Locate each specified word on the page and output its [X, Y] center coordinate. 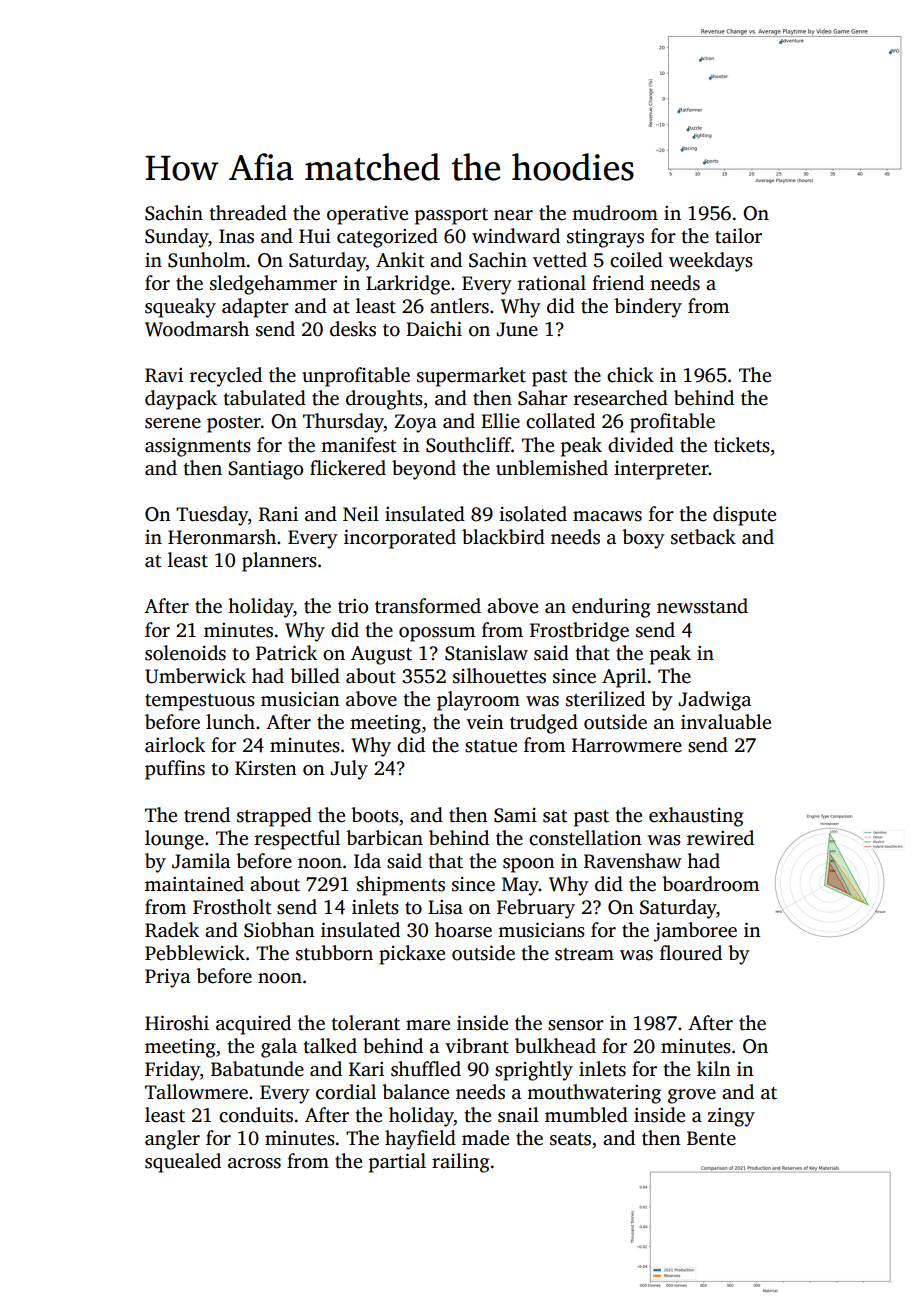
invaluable [726, 722]
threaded [248, 213]
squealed [183, 1163]
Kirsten [266, 768]
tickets [742, 445]
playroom [478, 701]
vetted [560, 260]
